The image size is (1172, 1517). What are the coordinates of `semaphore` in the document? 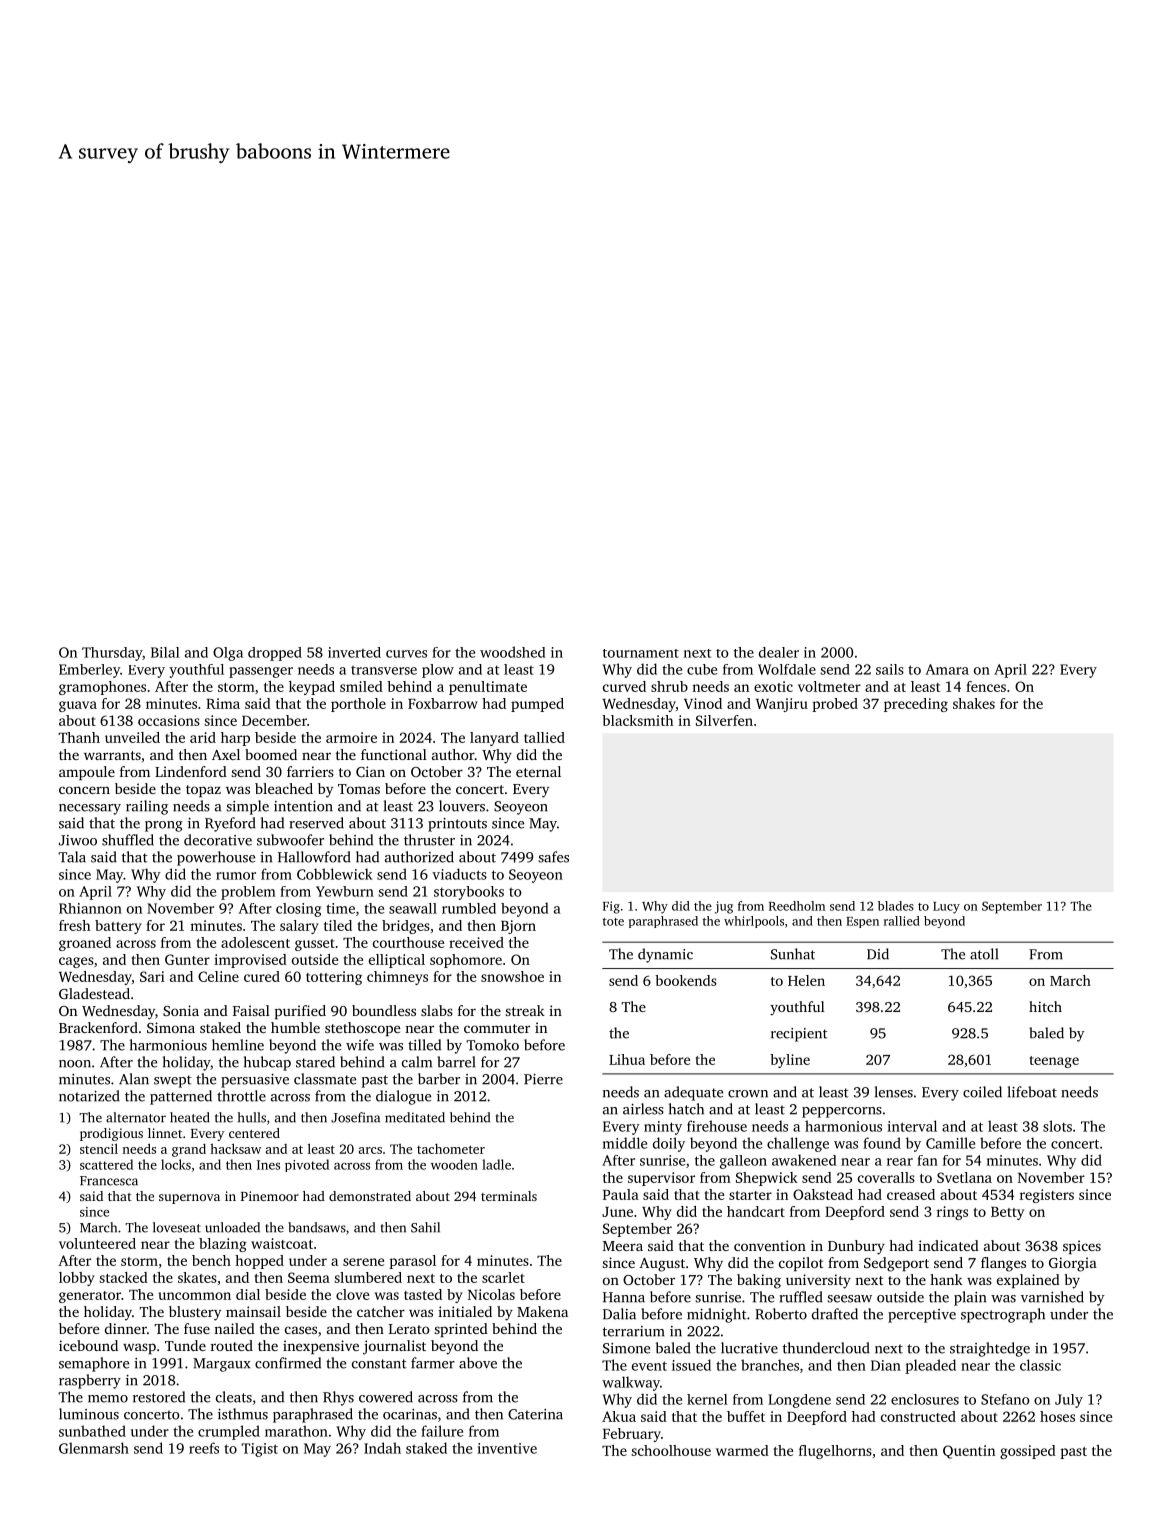 It's located at (94, 1364).
